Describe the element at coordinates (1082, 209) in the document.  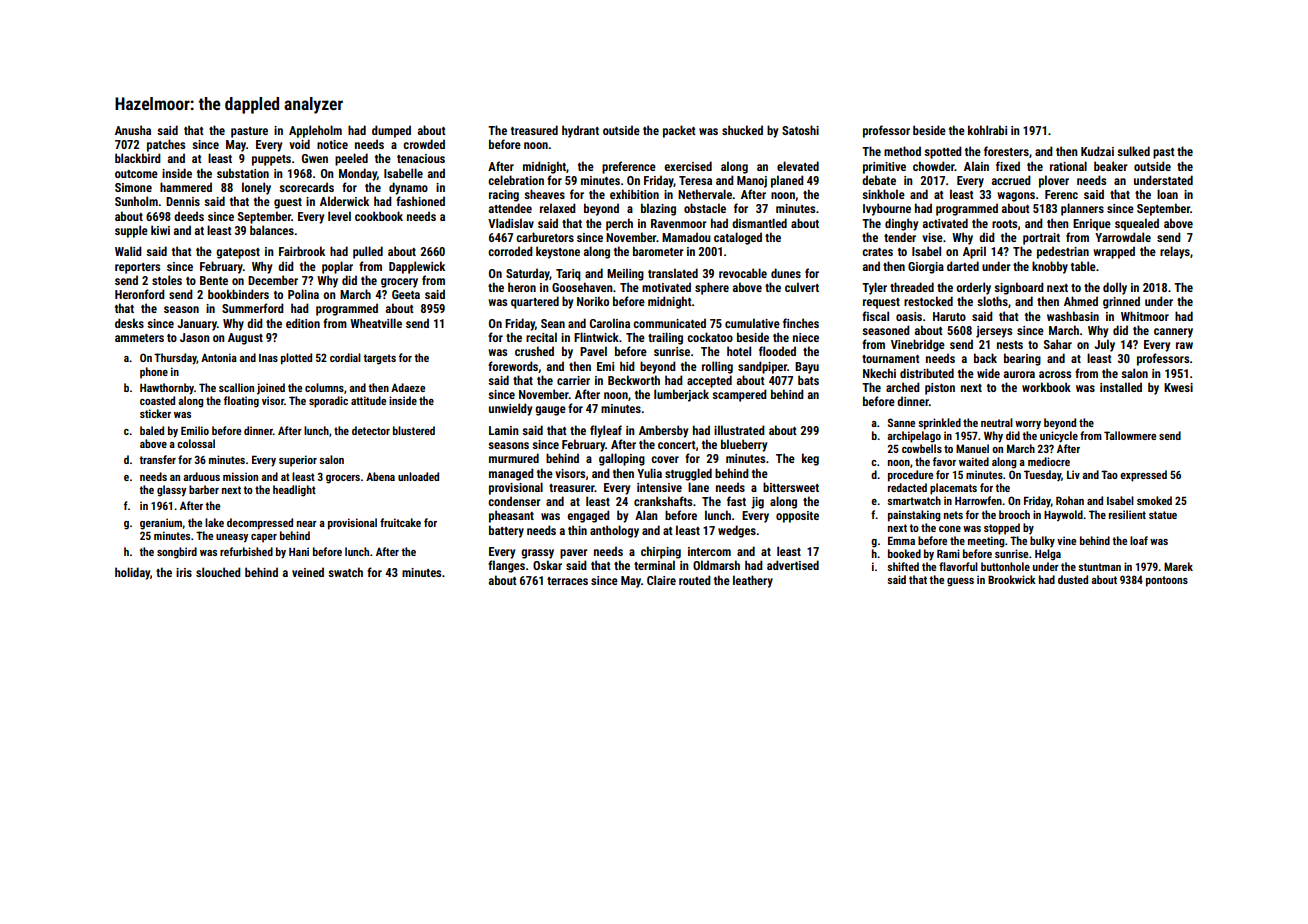
I see `planners` at that location.
